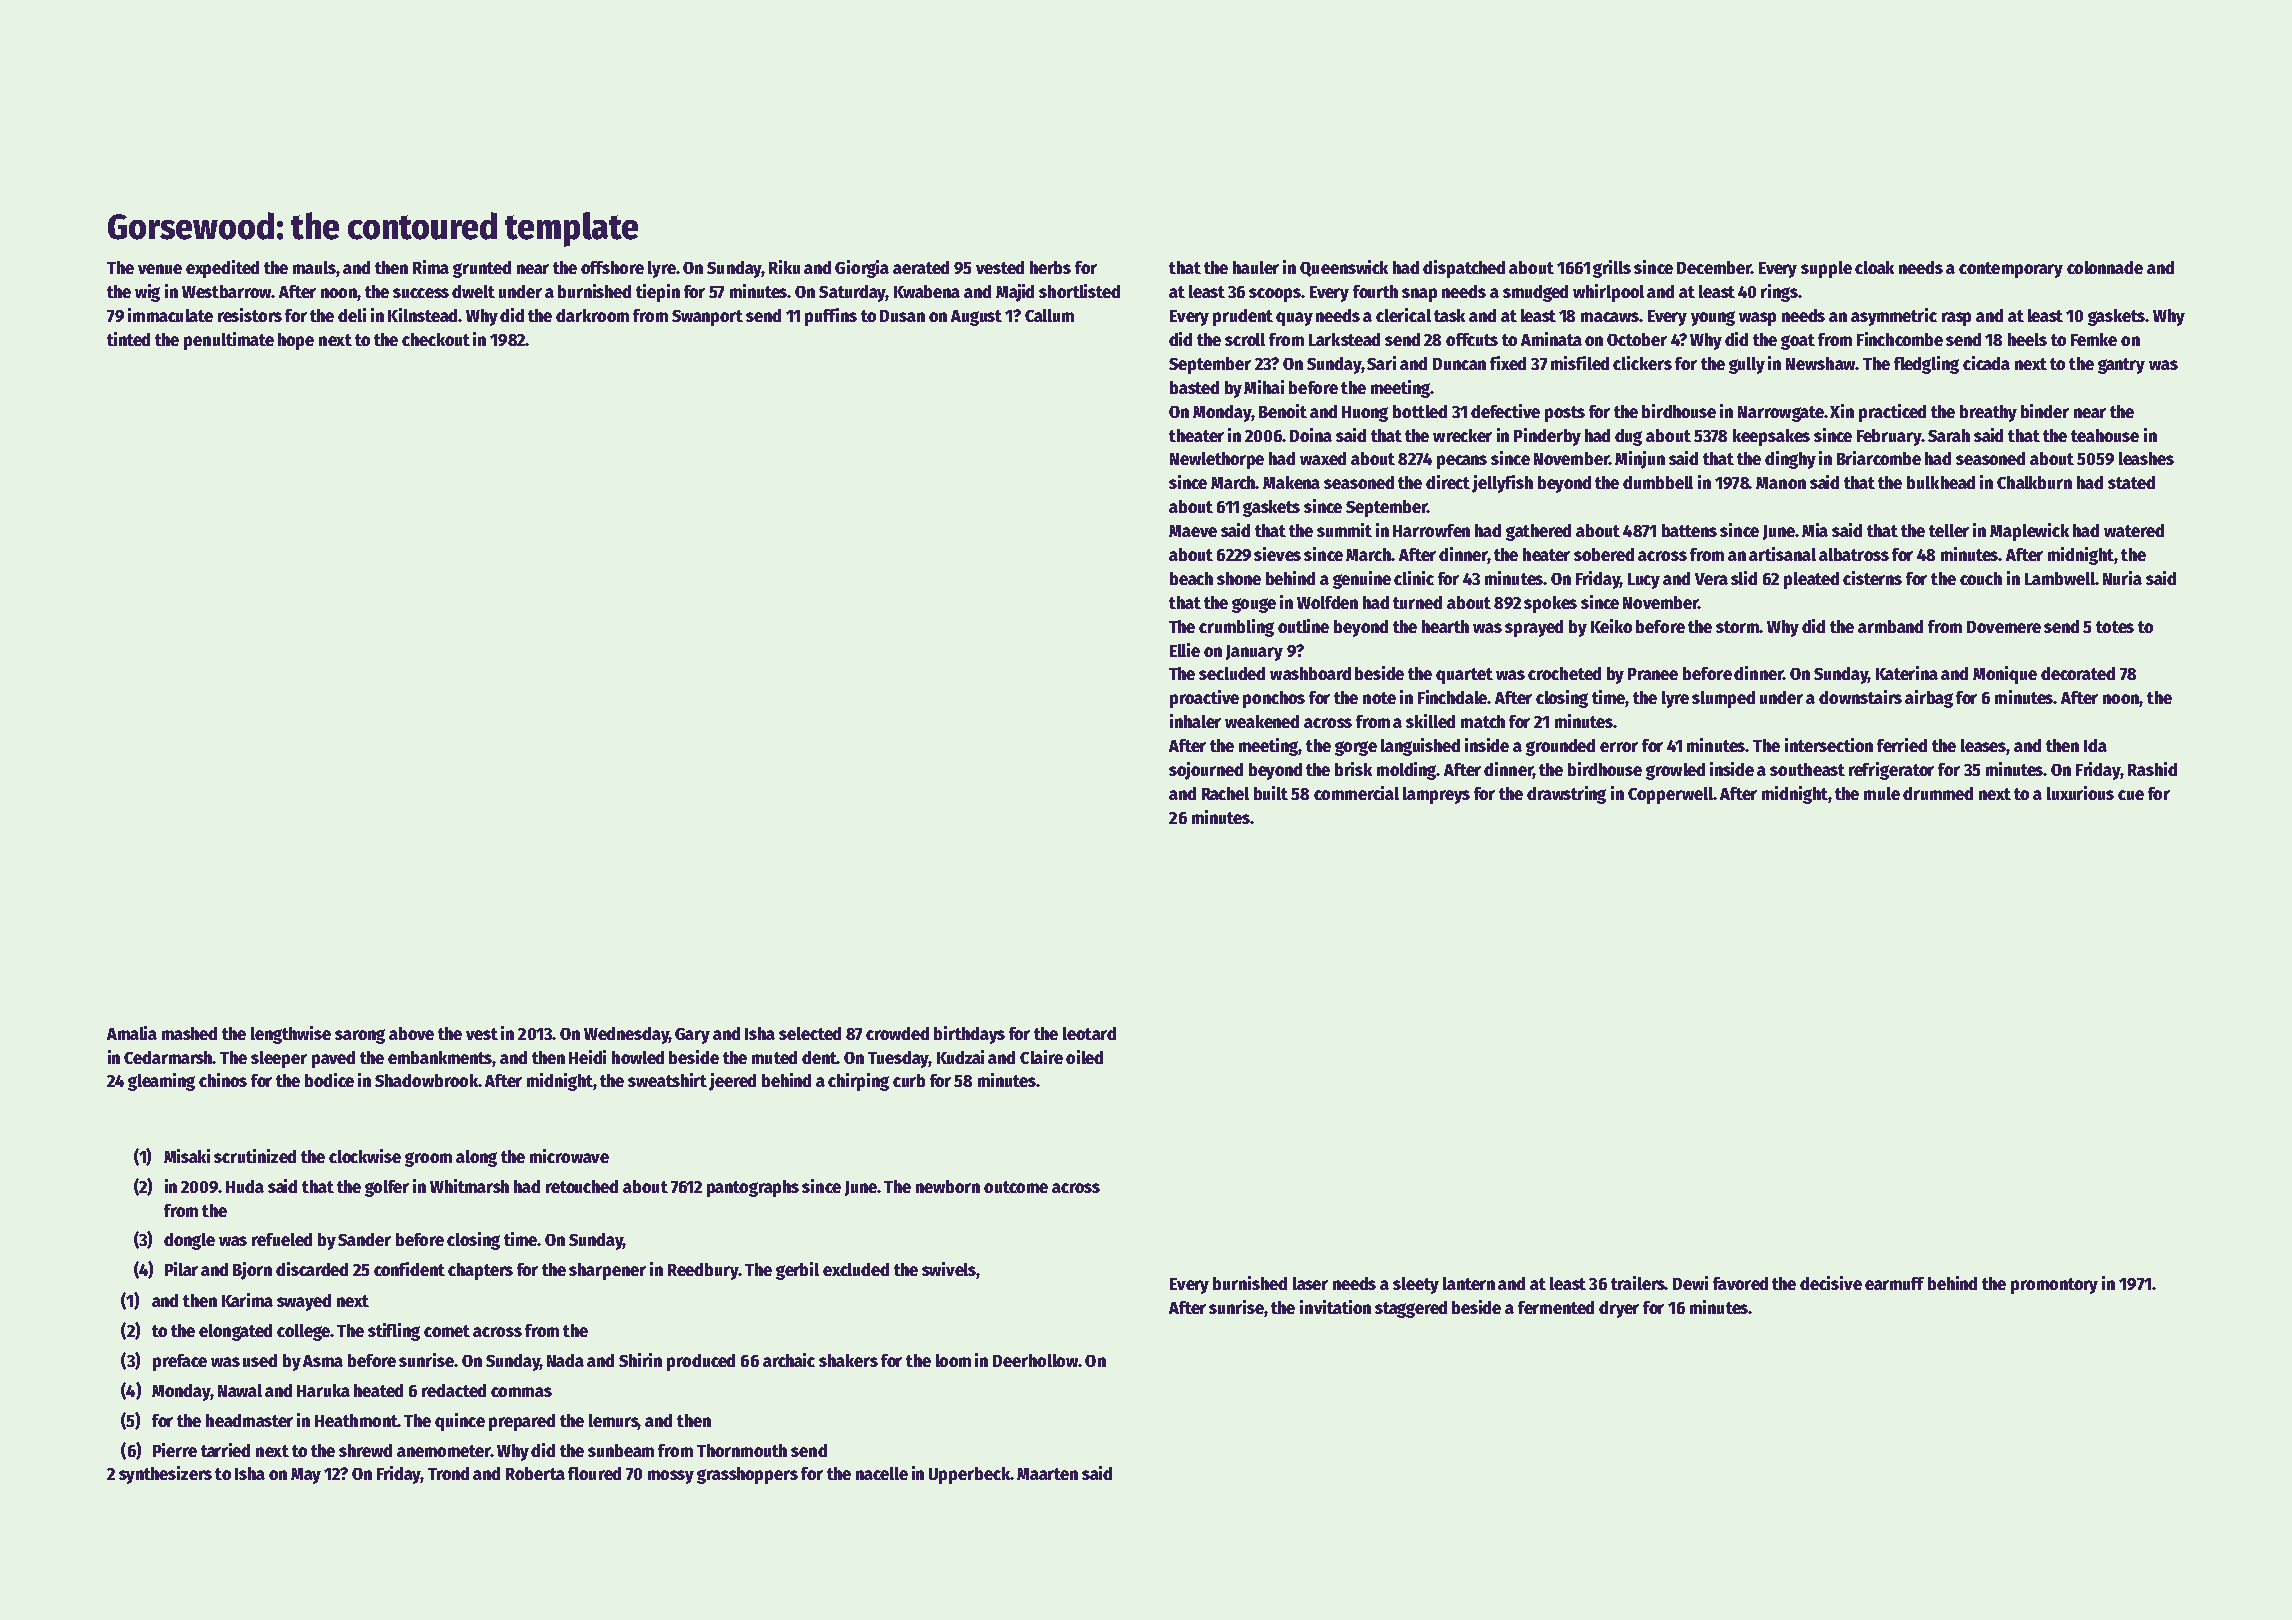  I want to click on chirping, so click(858, 1082).
